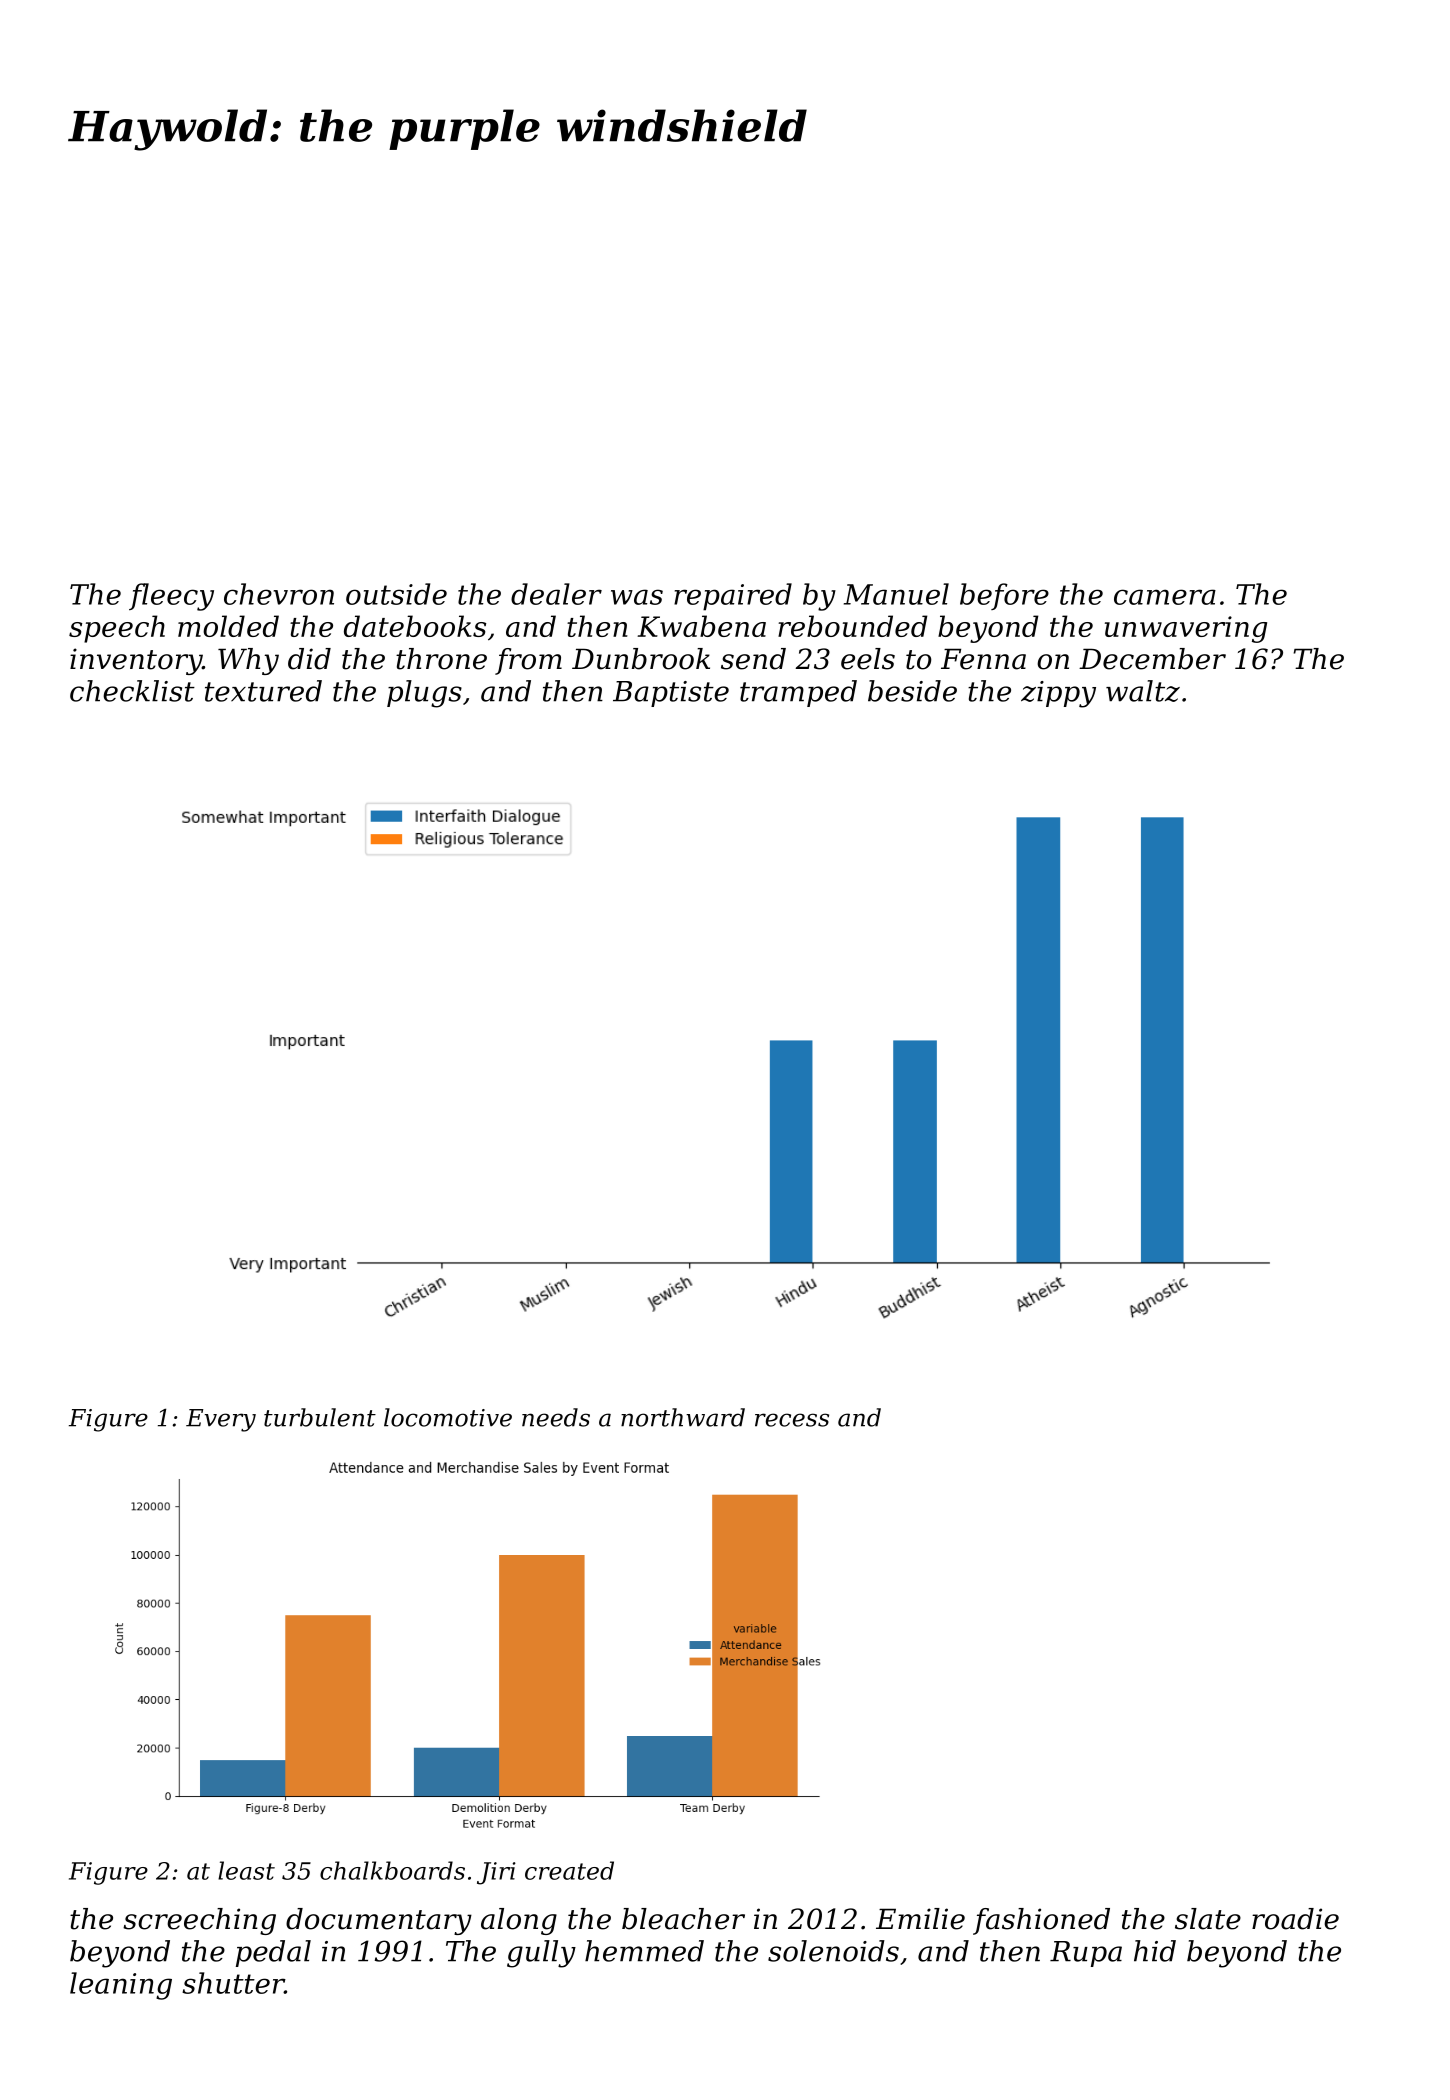  Describe the element at coordinates (792, 1420) in the page. I see `recess` at that location.
